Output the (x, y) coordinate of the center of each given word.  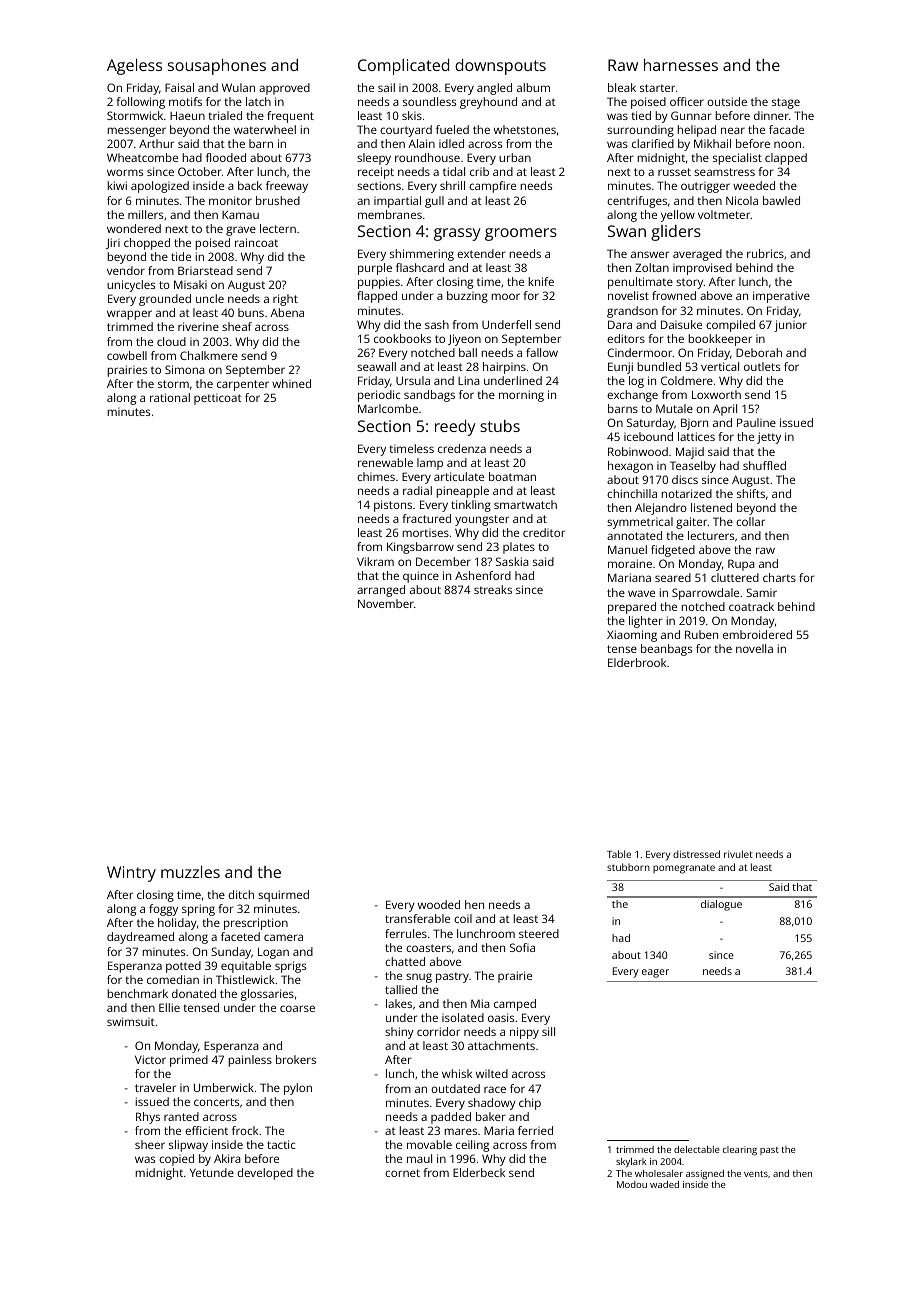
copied (176, 1160)
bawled (781, 200)
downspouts (500, 67)
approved (284, 89)
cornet (402, 1173)
